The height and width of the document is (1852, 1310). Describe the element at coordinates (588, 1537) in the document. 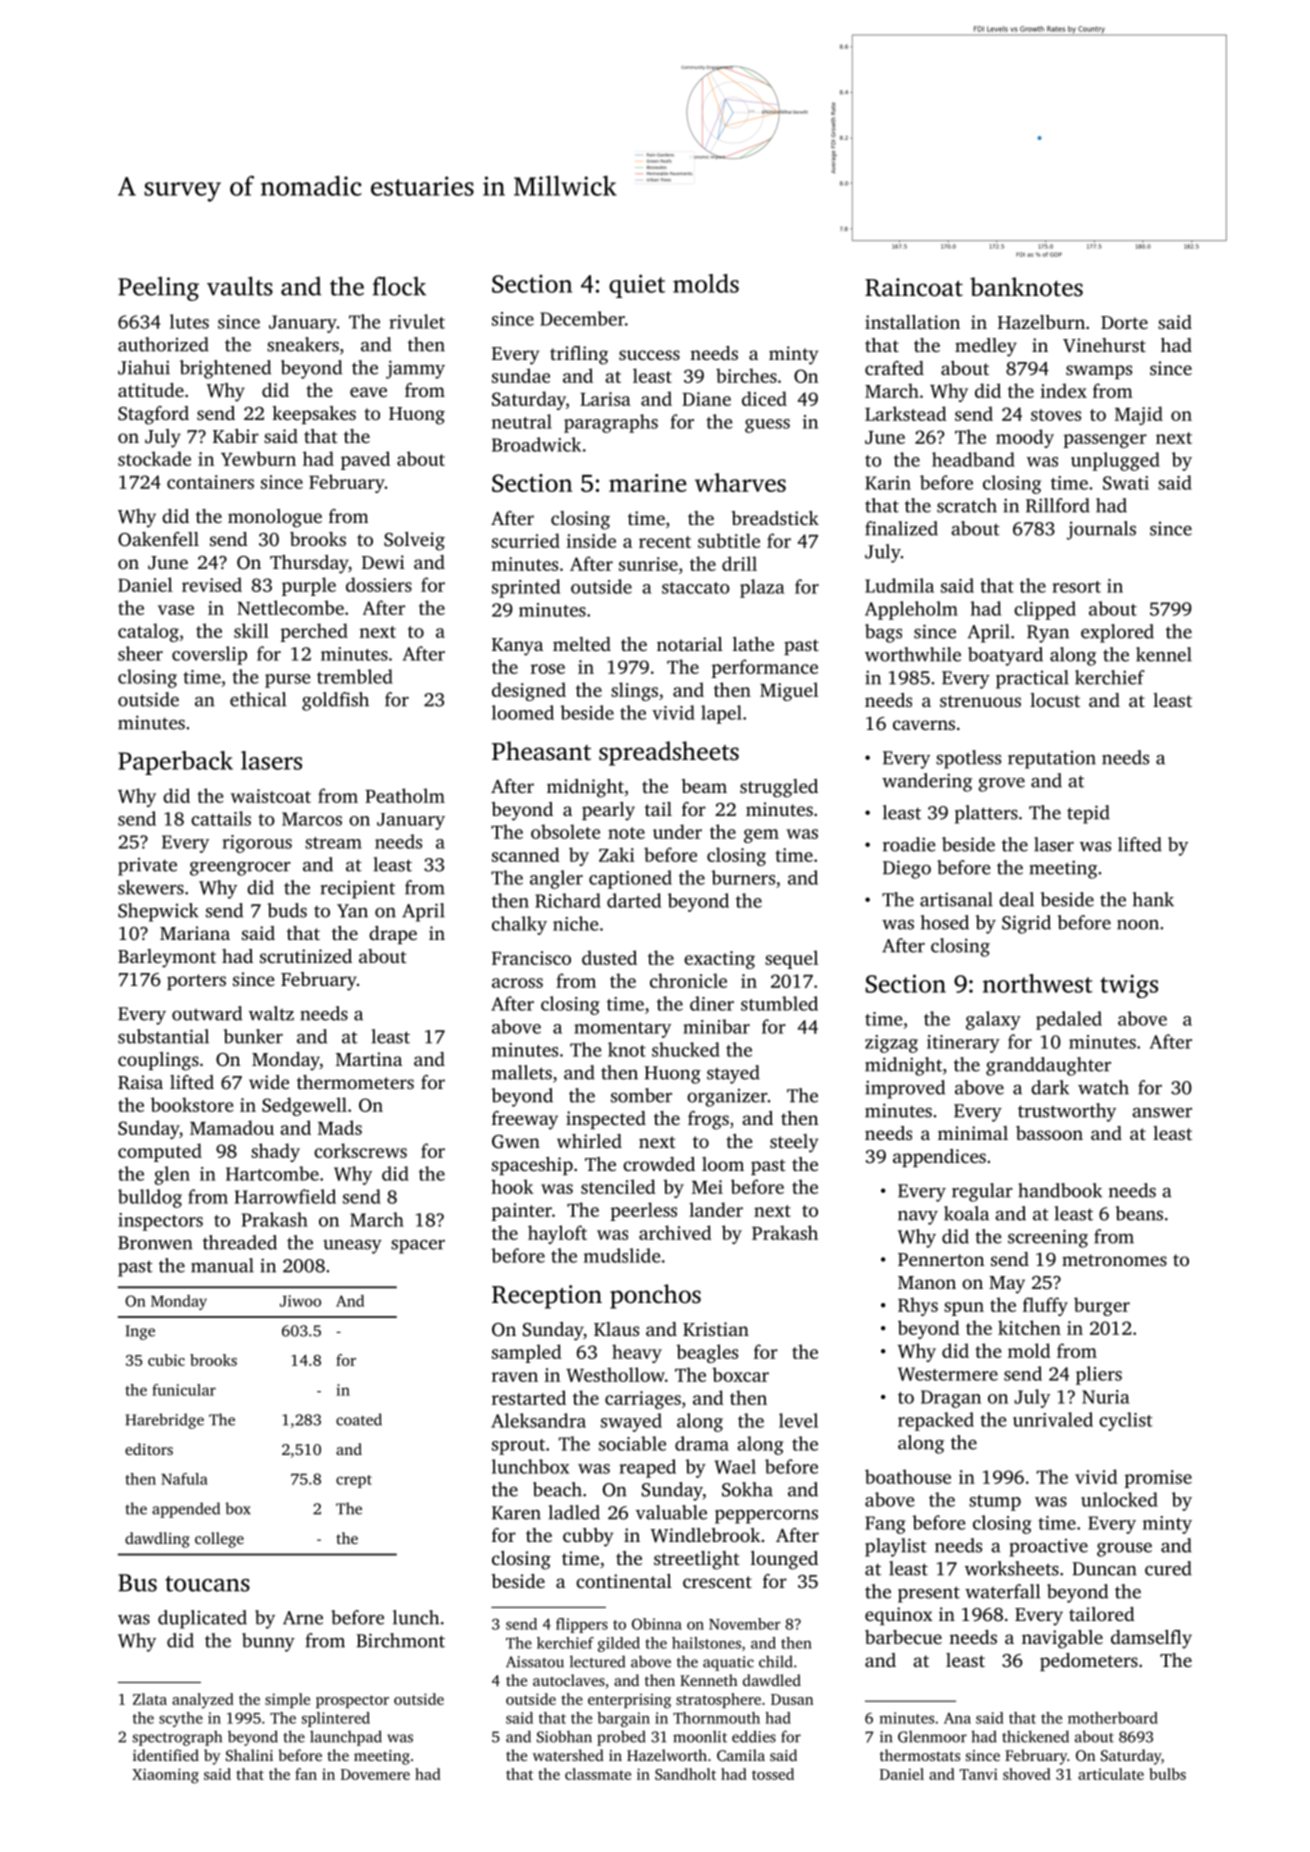

I see `cubby` at that location.
